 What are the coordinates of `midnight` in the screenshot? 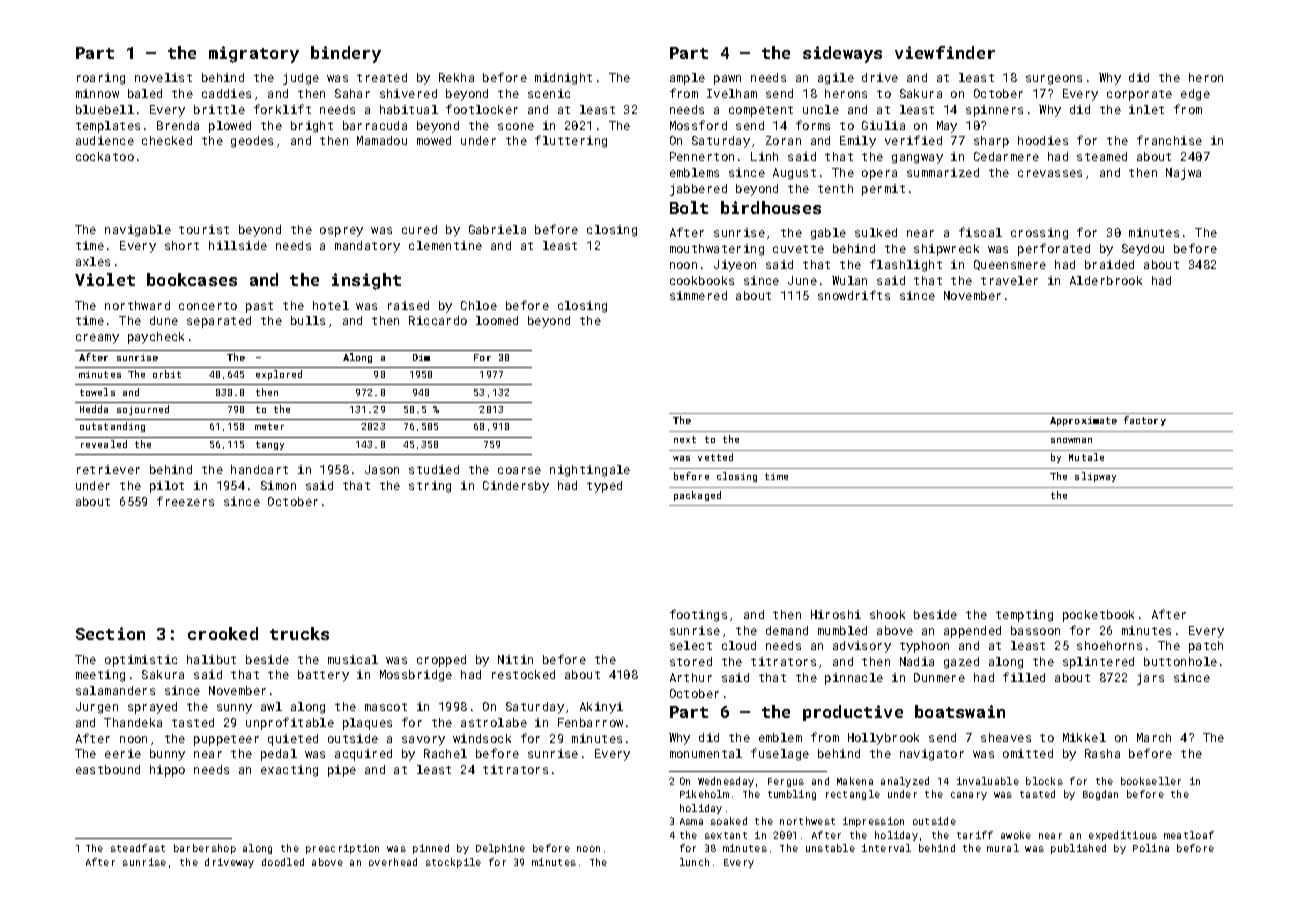 It's located at (563, 79).
